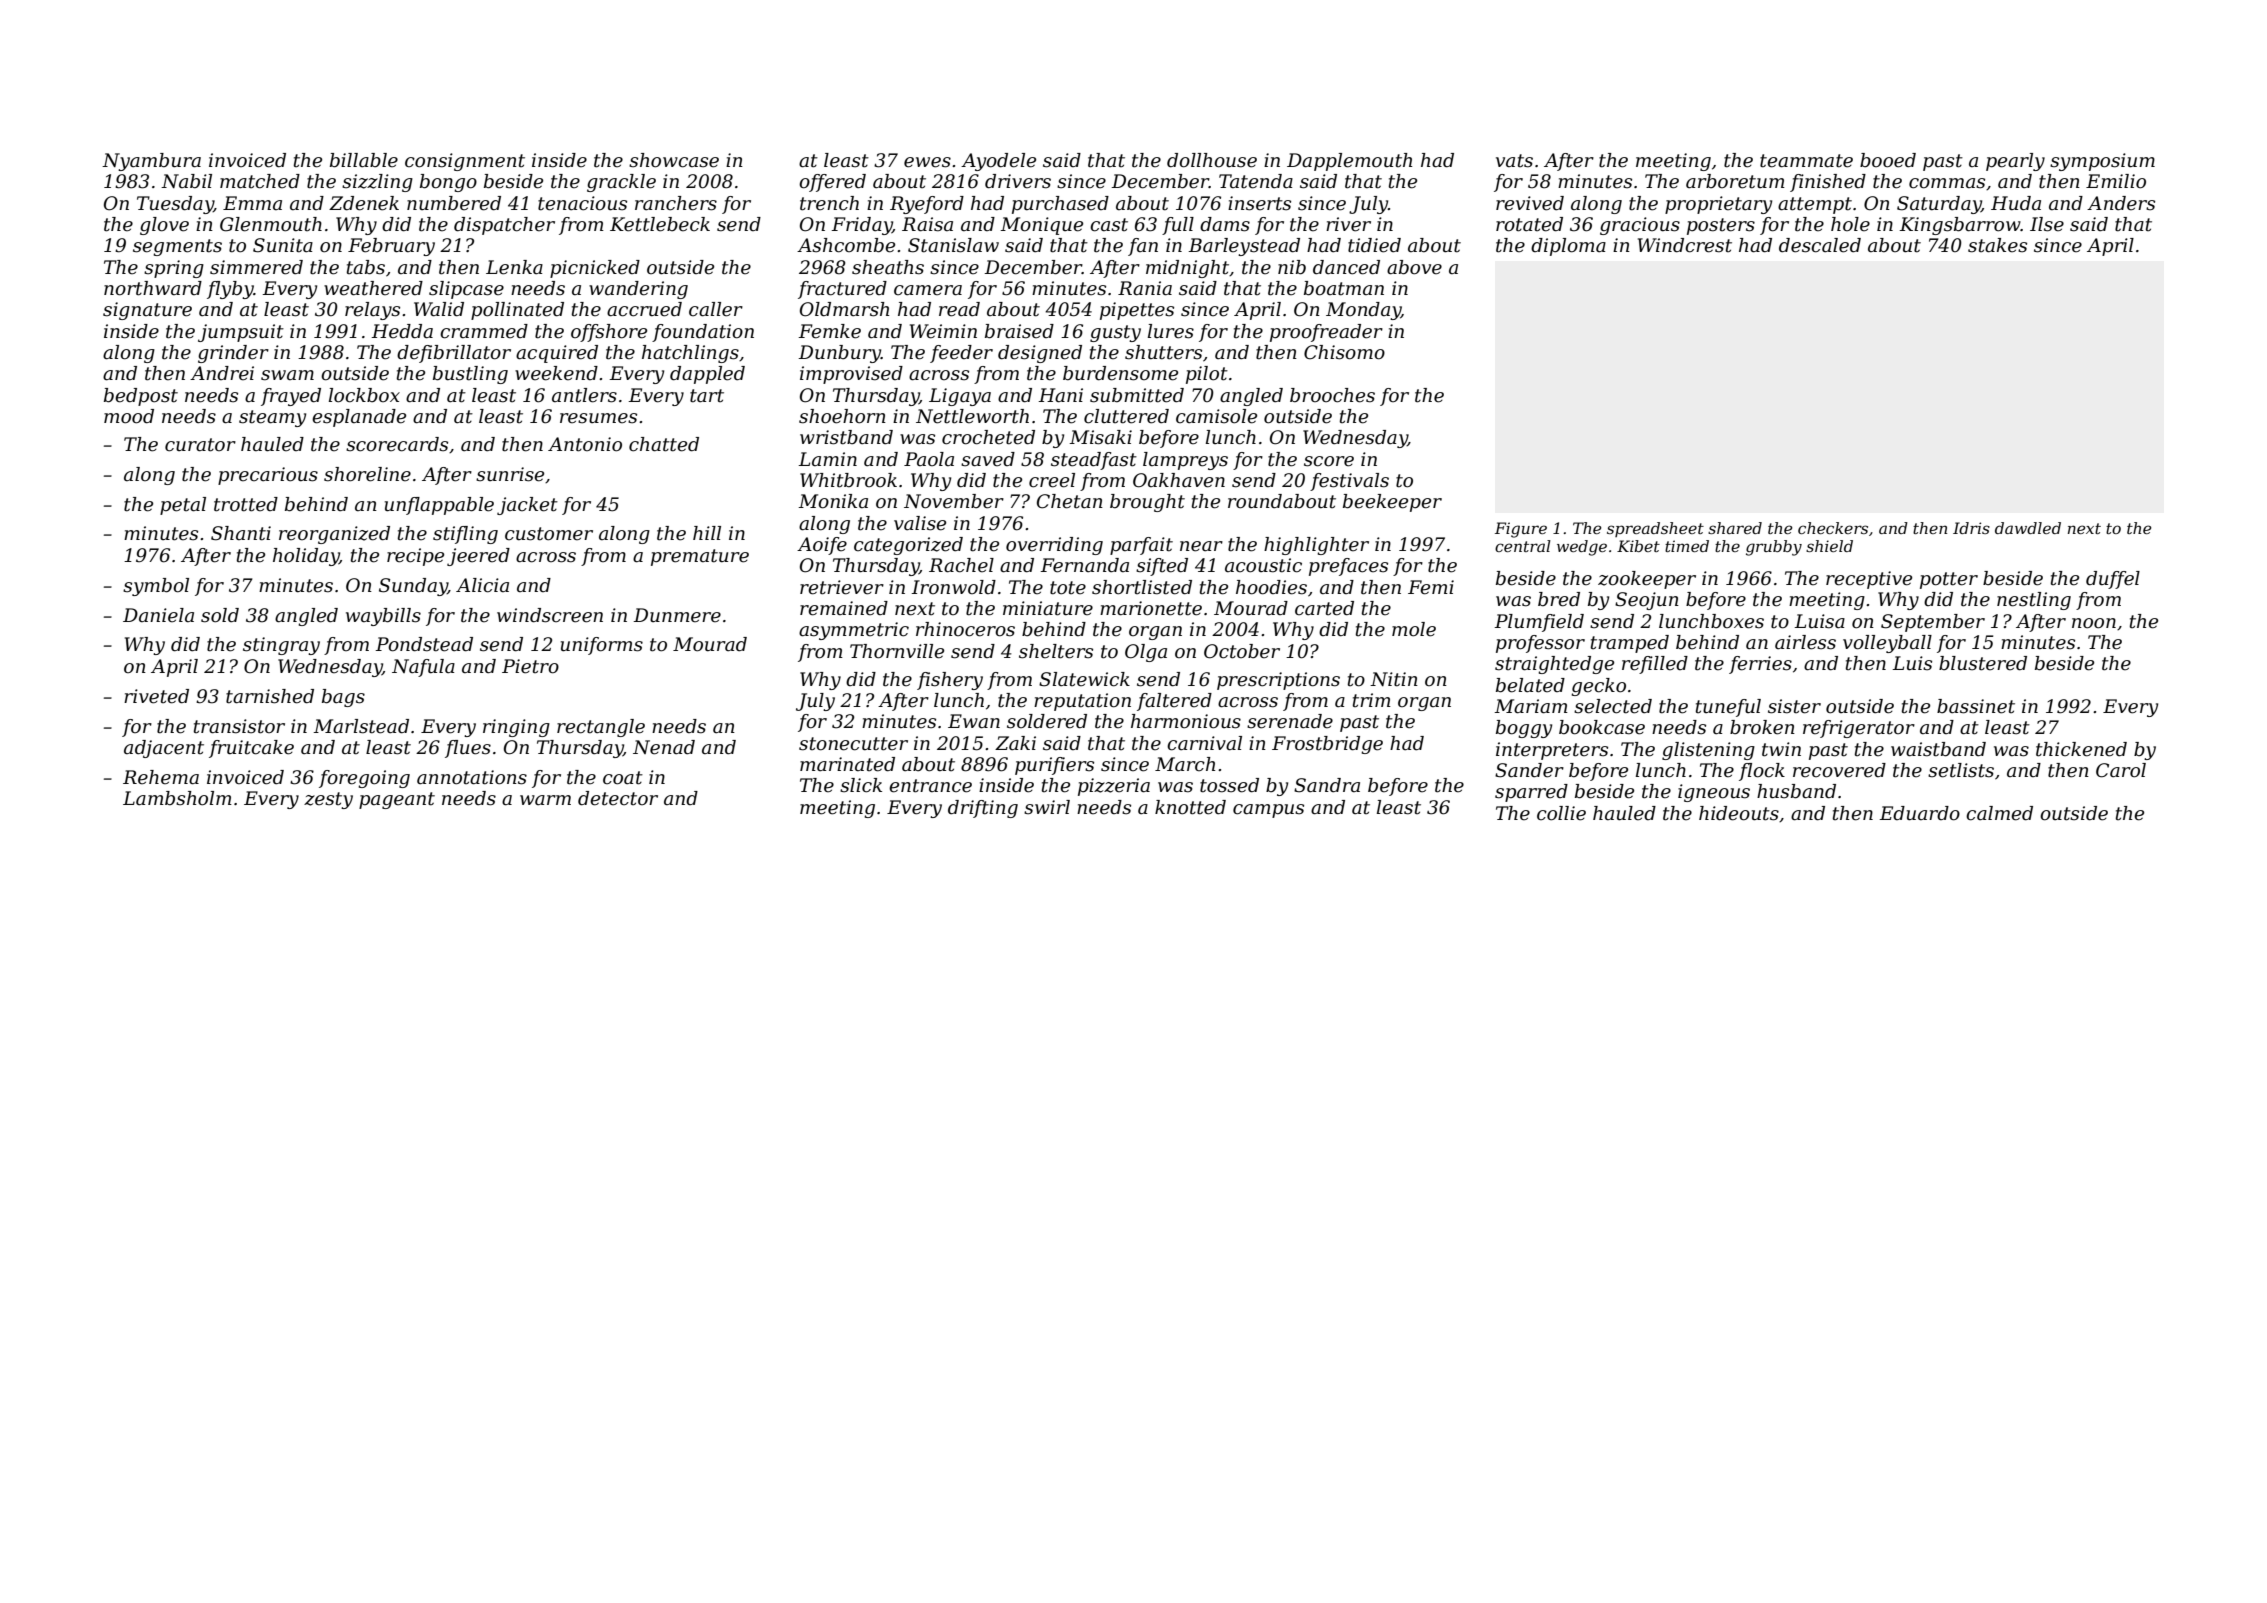 This document has height=1603, width=2267. What do you see at coordinates (465, 162) in the document?
I see `consignment` at bounding box center [465, 162].
